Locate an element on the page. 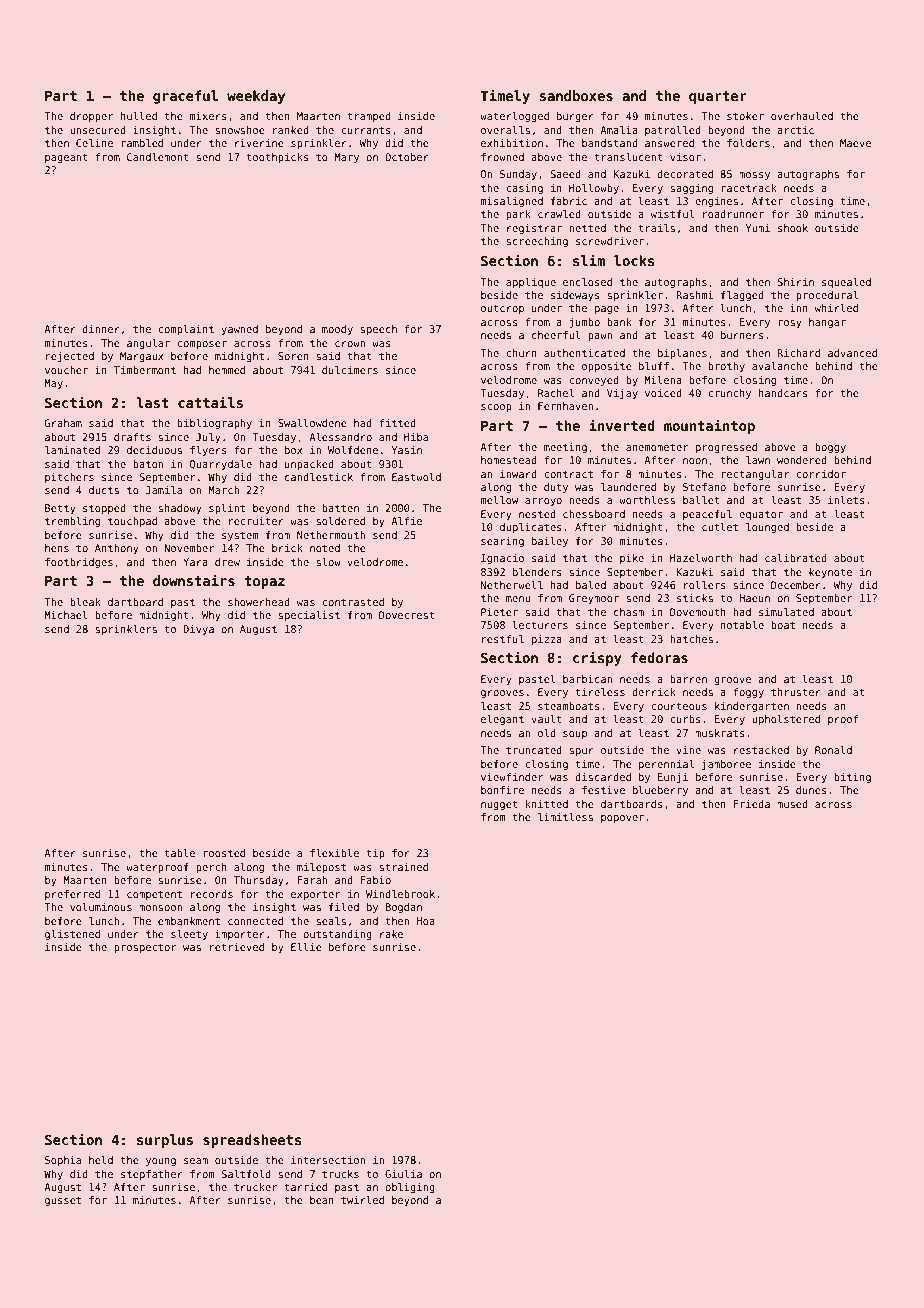  folders is located at coordinates (748, 143).
